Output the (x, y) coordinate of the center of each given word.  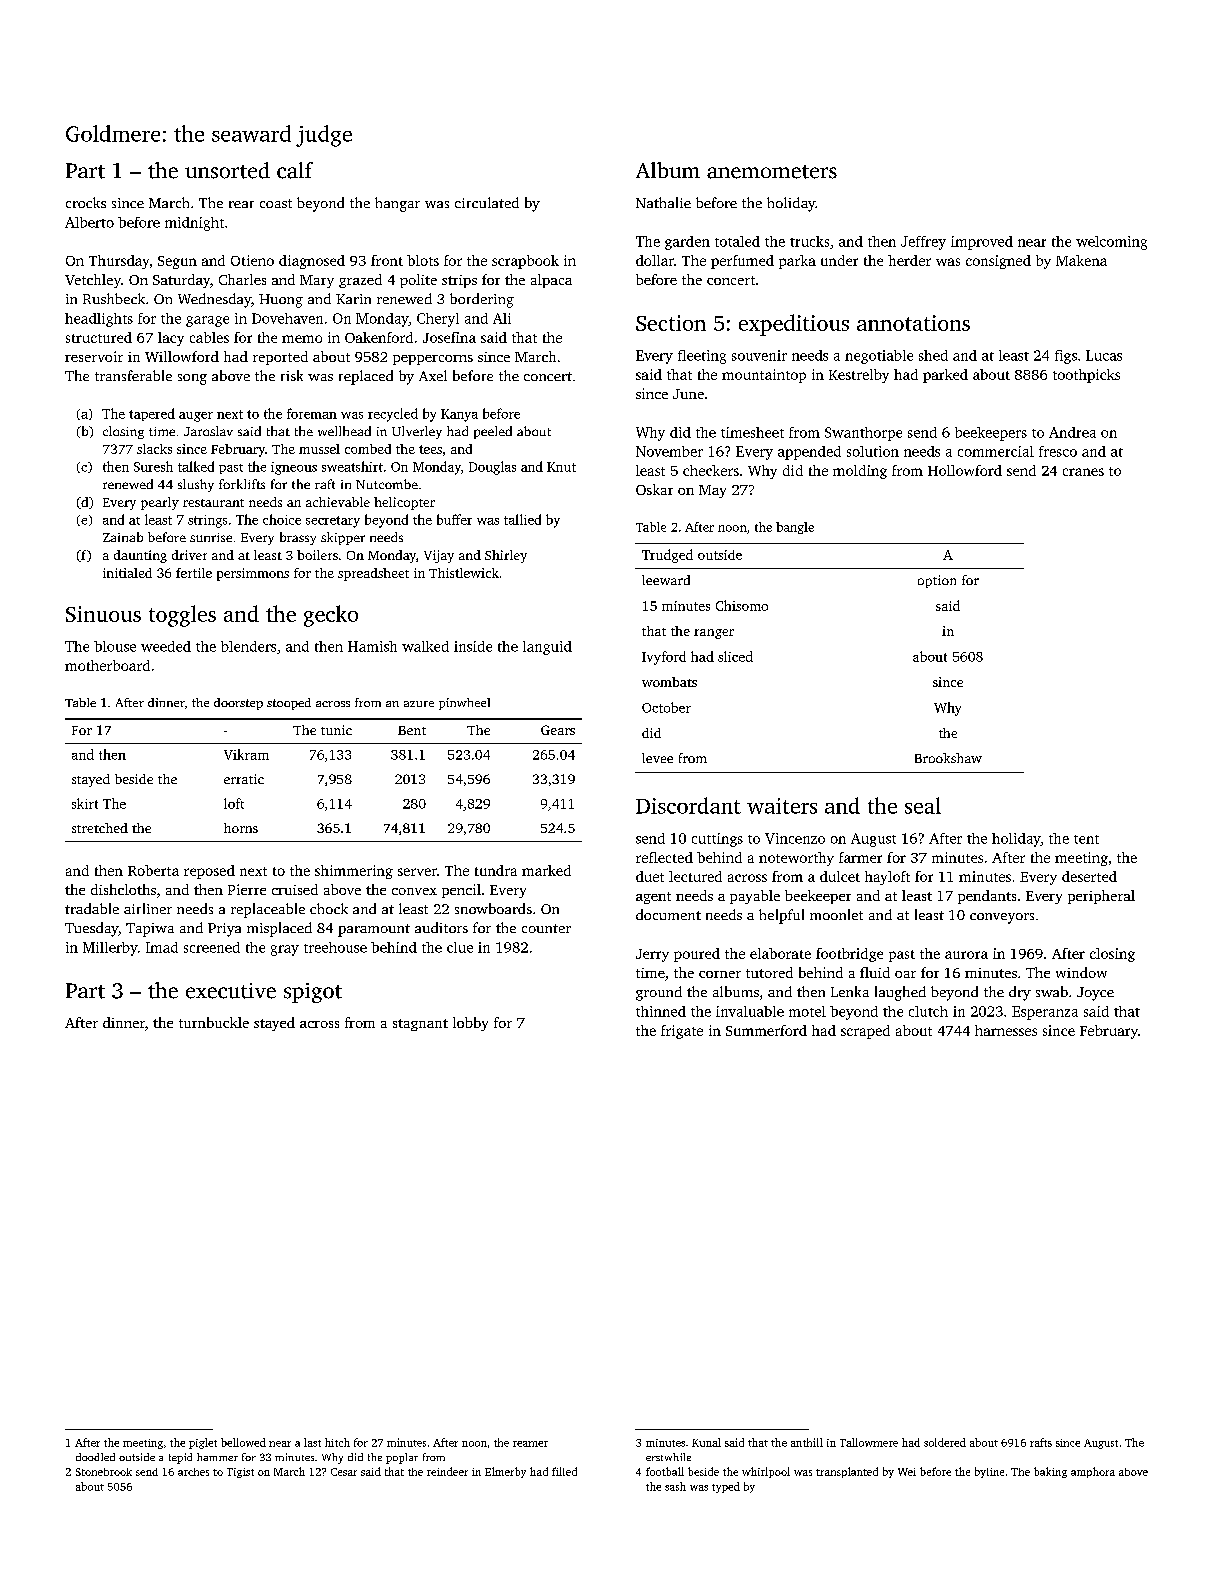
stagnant (420, 1025)
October (666, 707)
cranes (1083, 472)
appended (809, 453)
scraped (865, 1032)
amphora (1093, 1472)
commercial (996, 451)
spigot (313, 993)
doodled (95, 1457)
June (688, 394)
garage (207, 321)
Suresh (153, 466)
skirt (85, 803)
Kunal (706, 1442)
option (937, 581)
